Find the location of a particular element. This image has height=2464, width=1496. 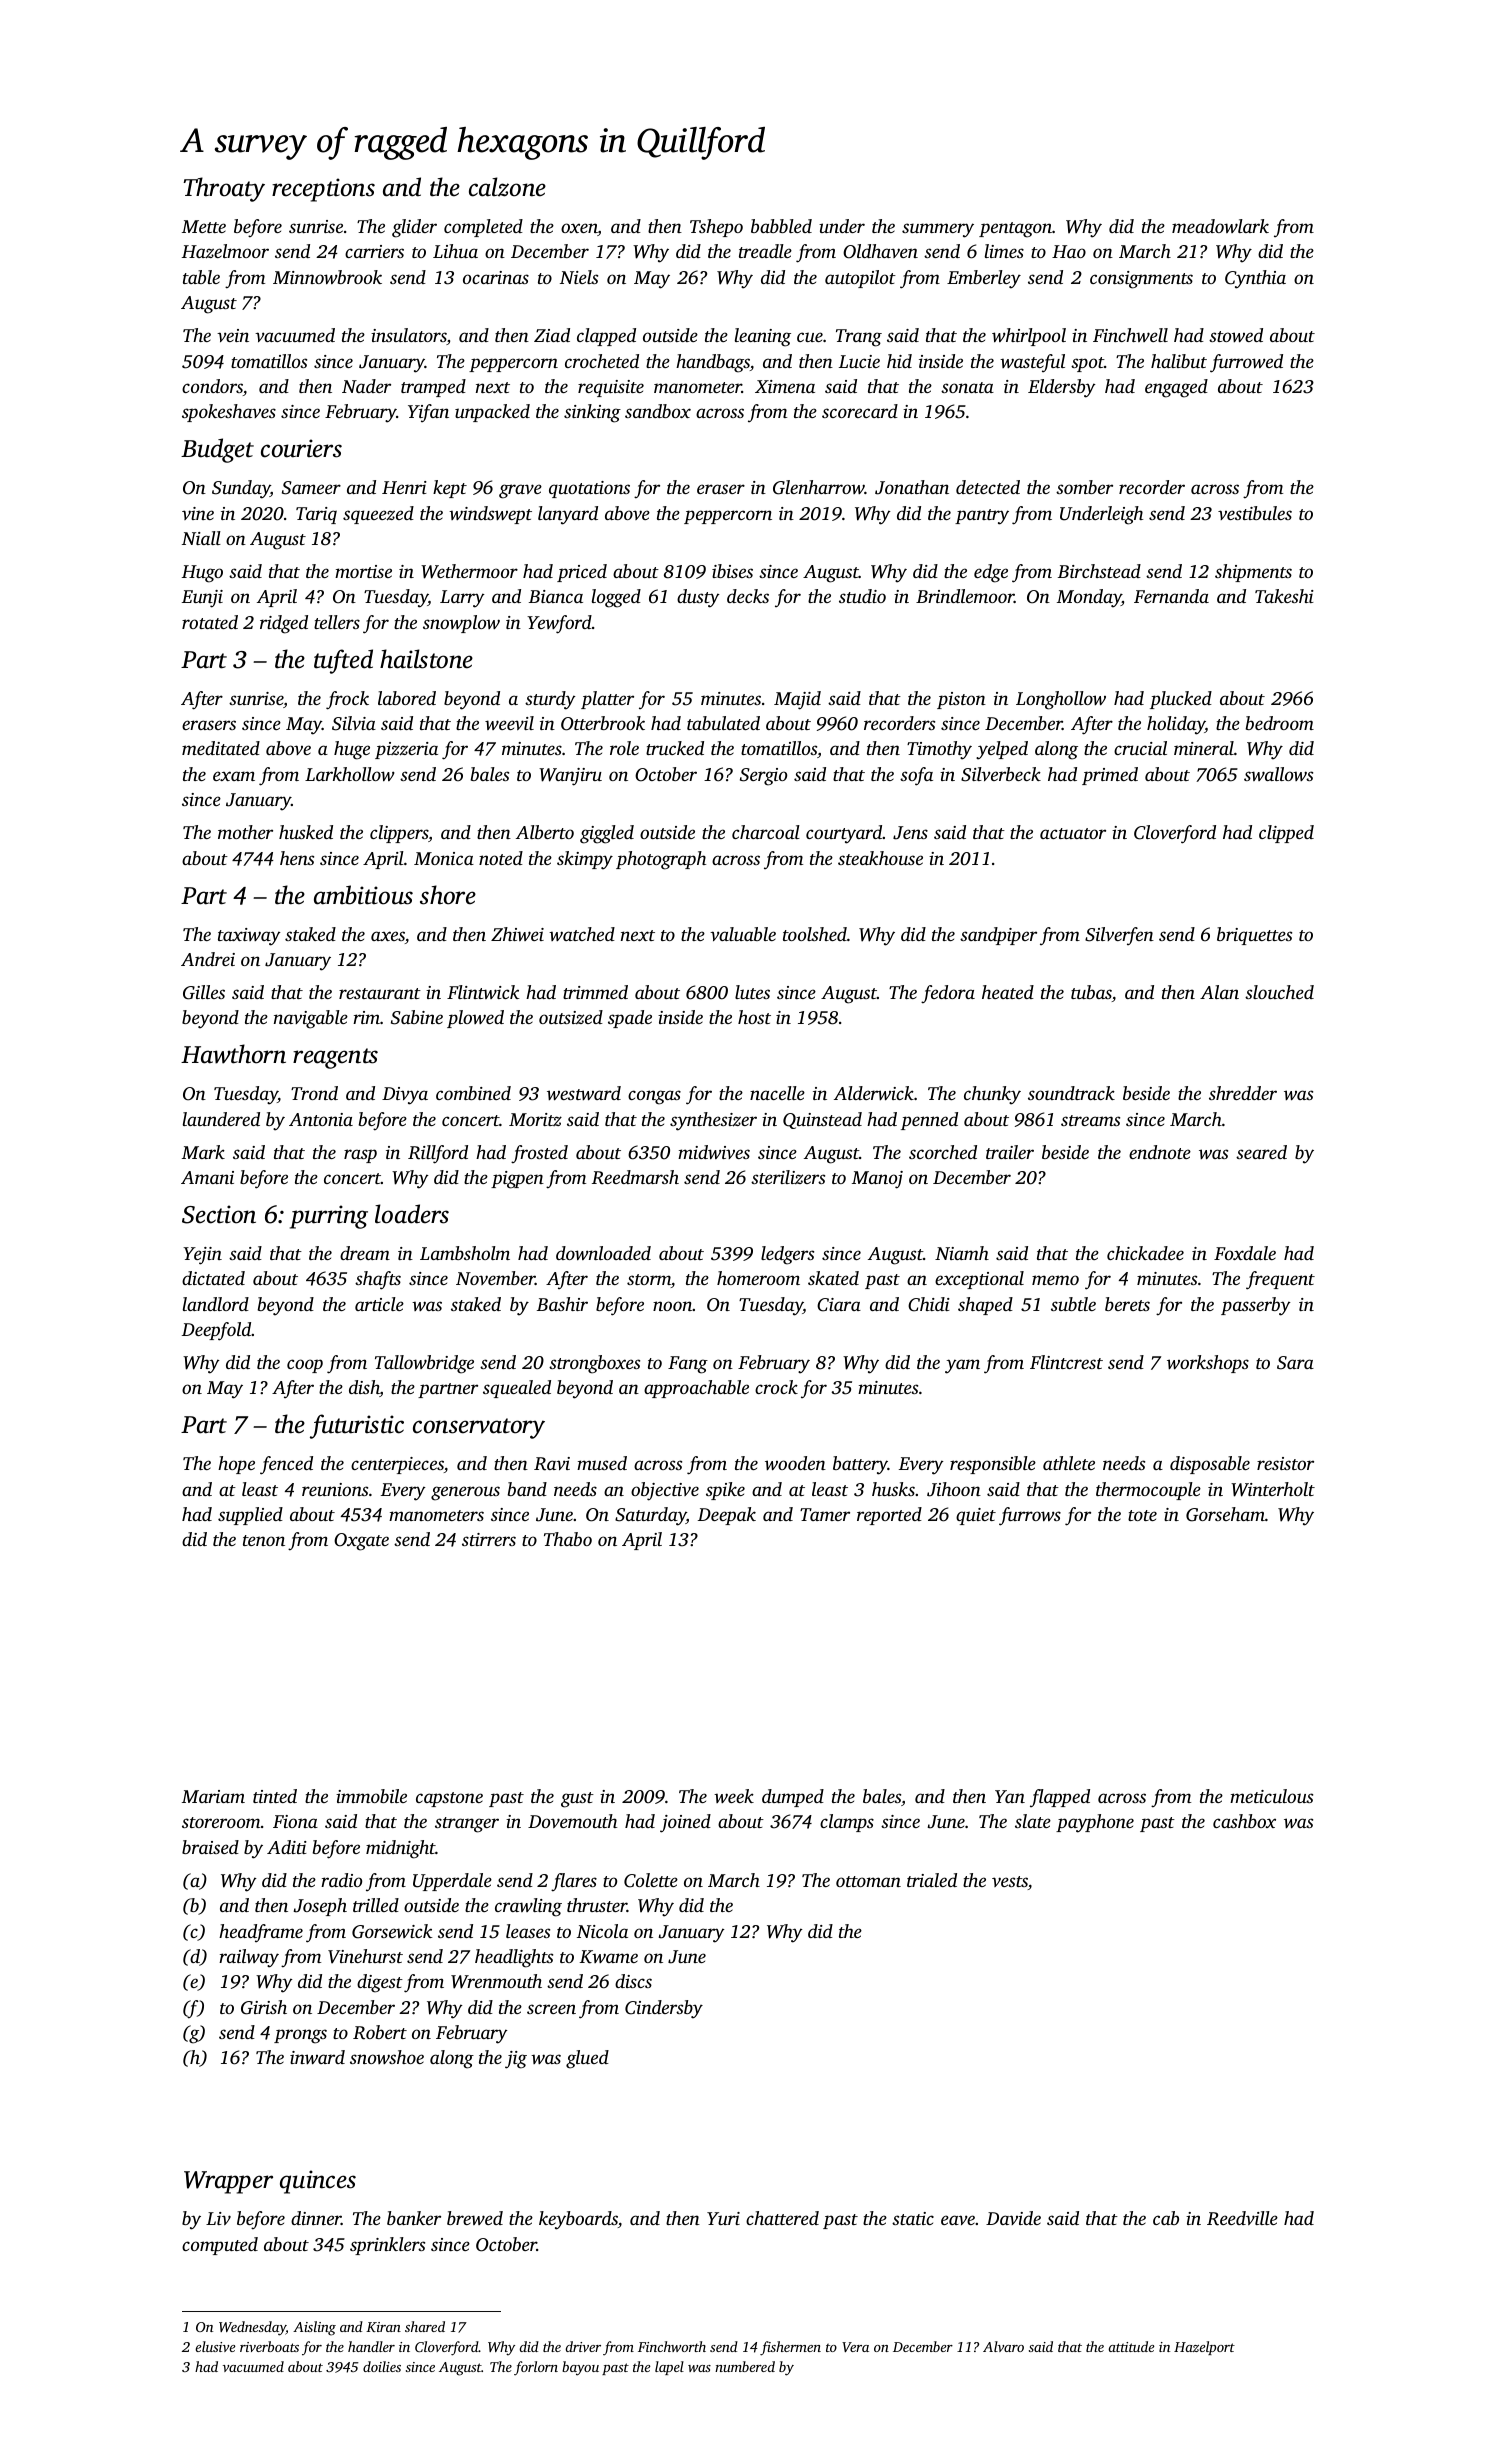

capstone is located at coordinates (449, 1799).
